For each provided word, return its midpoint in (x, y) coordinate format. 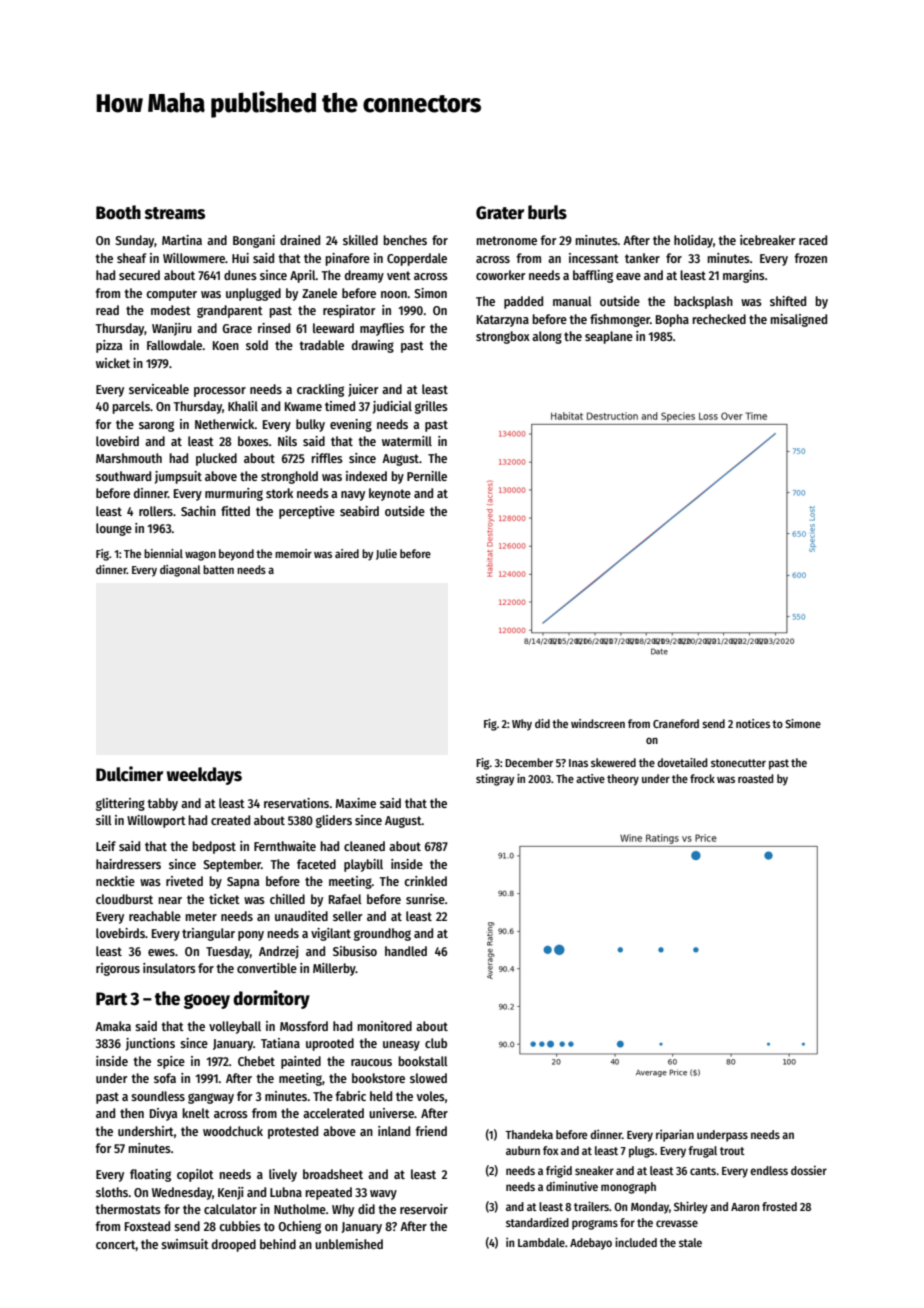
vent (399, 275)
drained (300, 240)
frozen (810, 258)
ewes (161, 952)
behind (278, 1244)
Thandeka (529, 1134)
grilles (431, 407)
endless (769, 1170)
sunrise (425, 899)
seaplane (609, 337)
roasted (756, 778)
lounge (114, 529)
